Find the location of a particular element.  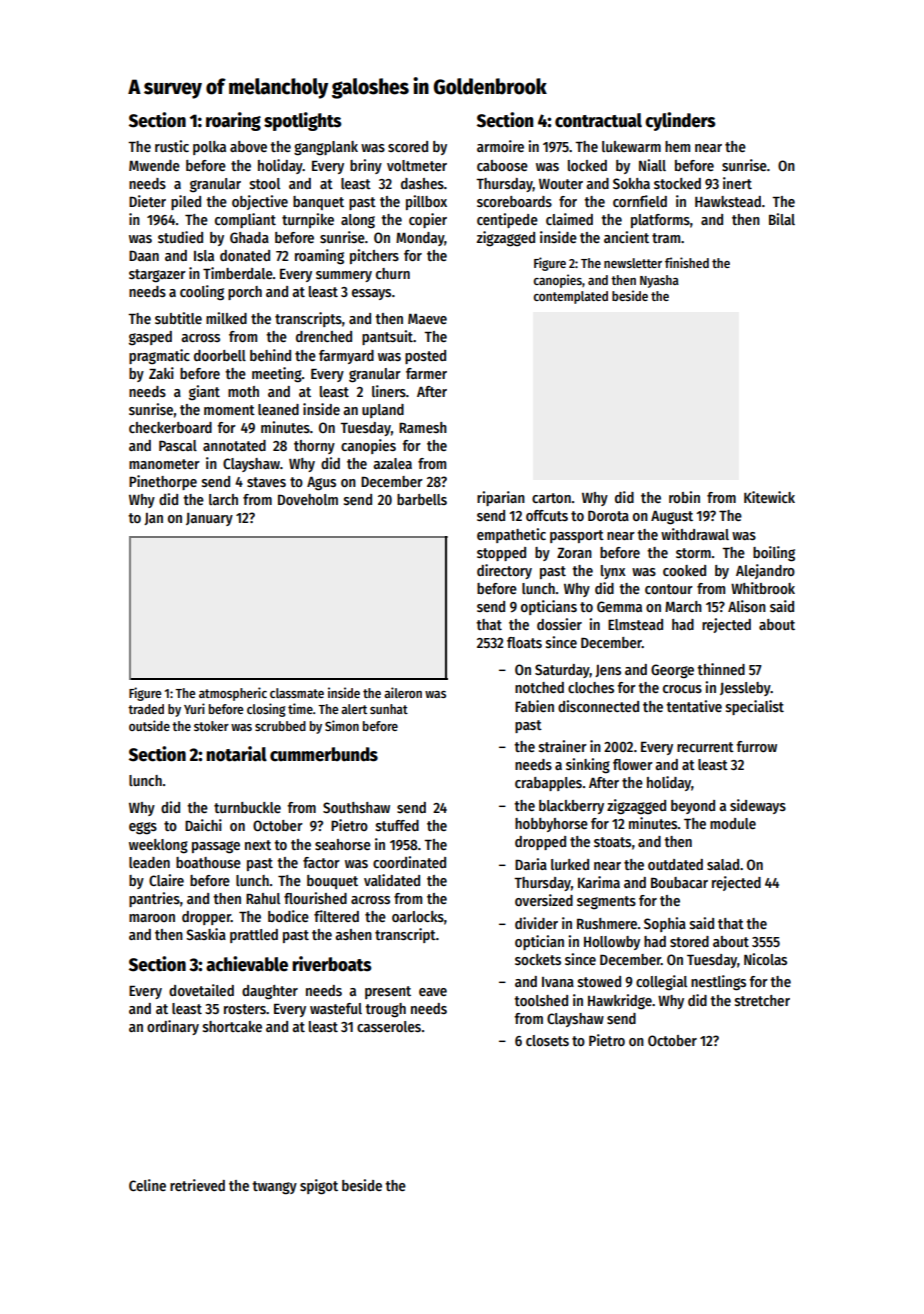

subtitle is located at coordinates (178, 318).
